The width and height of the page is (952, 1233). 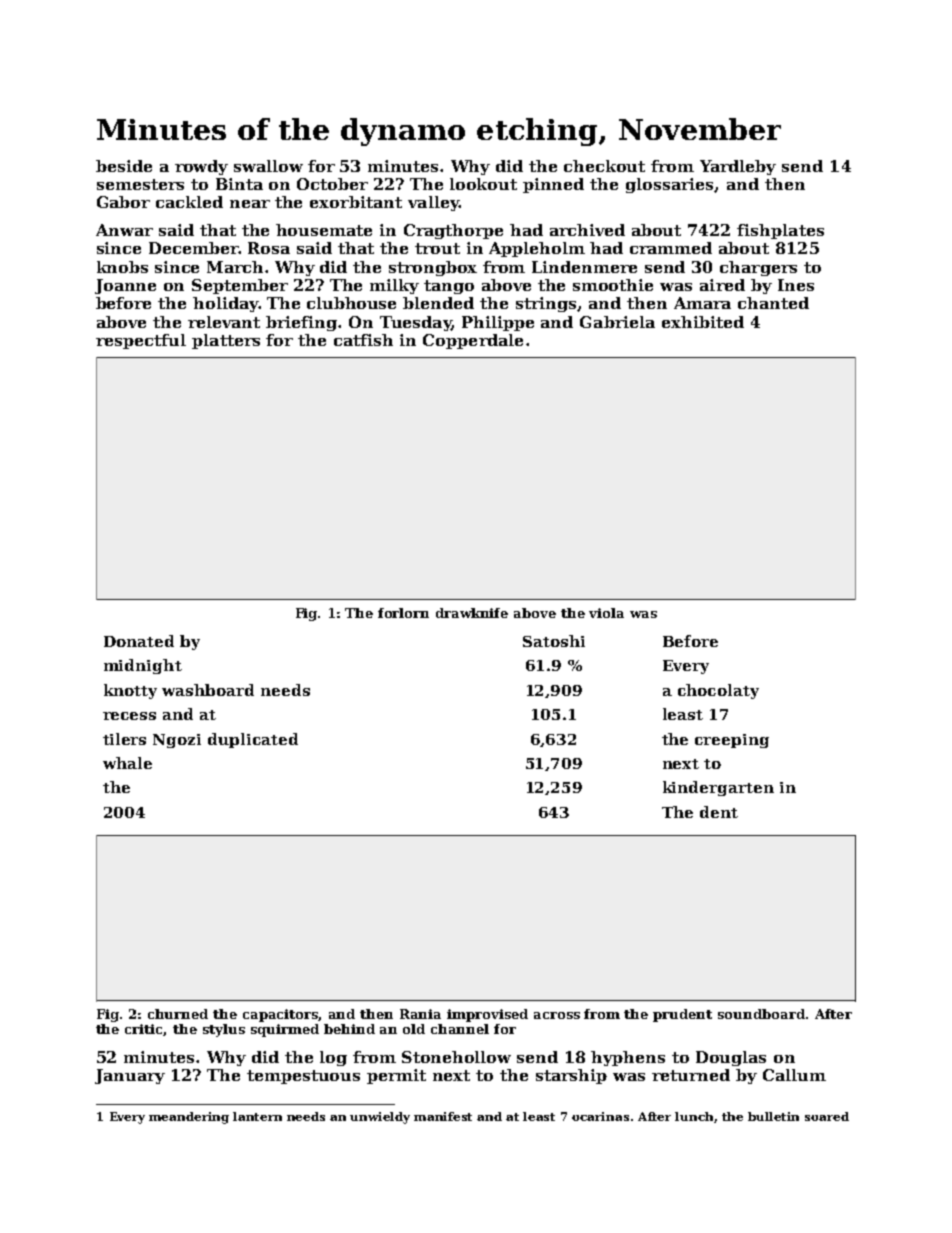 I want to click on Gabor, so click(x=123, y=202).
